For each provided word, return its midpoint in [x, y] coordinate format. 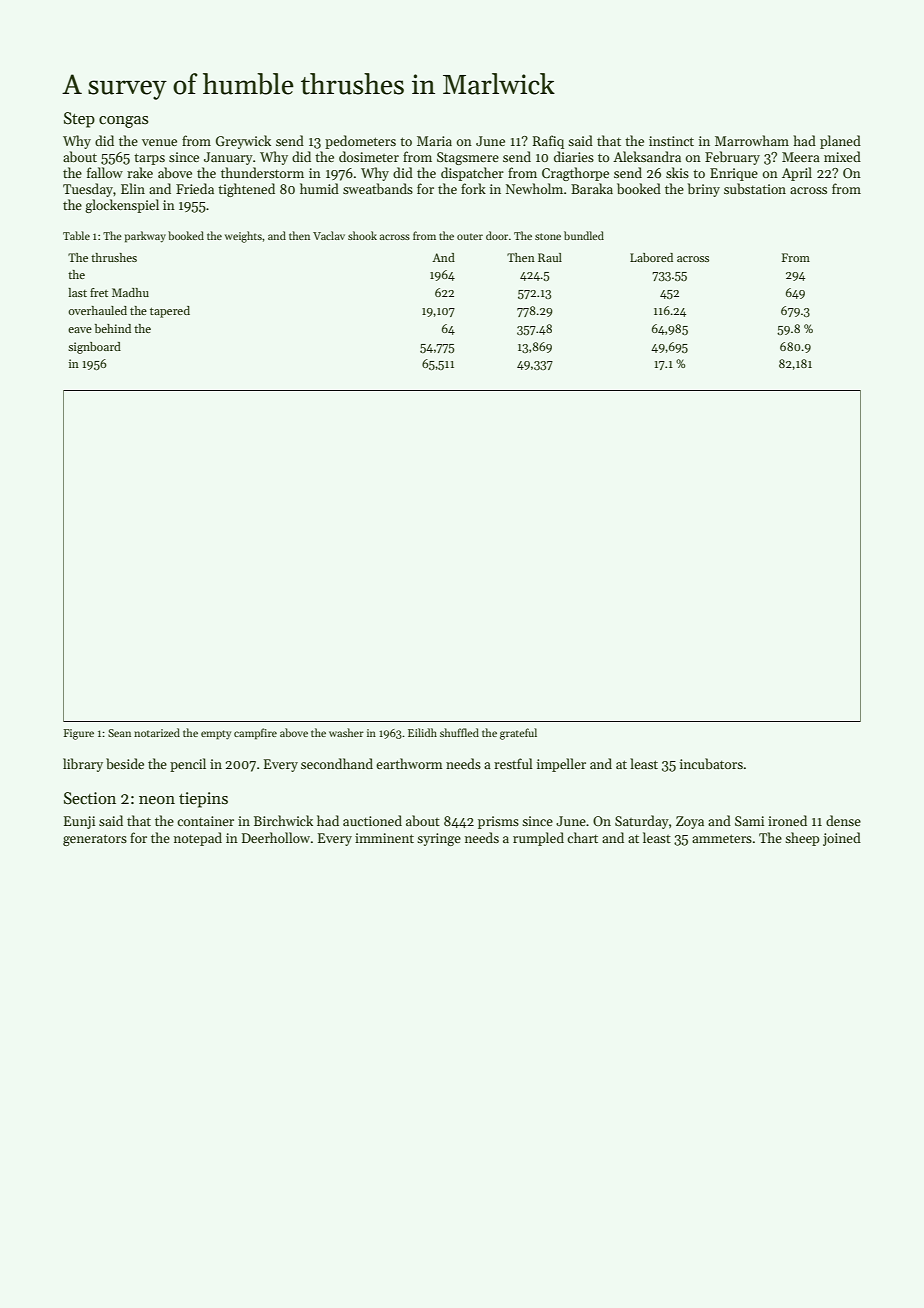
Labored [651, 257]
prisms [498, 822]
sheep [802, 839]
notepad [198, 839]
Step [79, 120]
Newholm [534, 188]
